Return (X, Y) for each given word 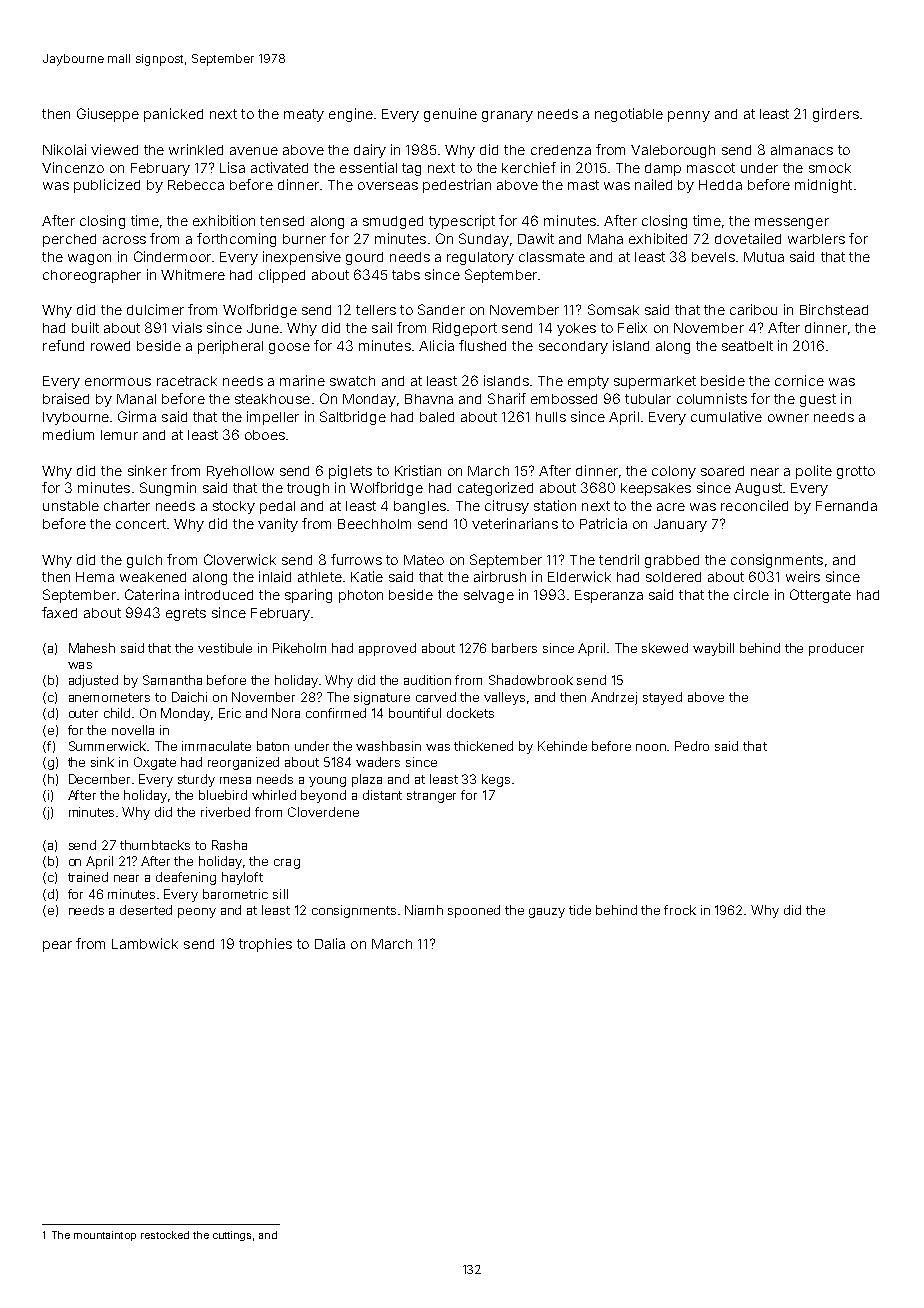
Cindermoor (172, 256)
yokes (576, 329)
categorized (495, 489)
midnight (823, 186)
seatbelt (747, 346)
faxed (59, 612)
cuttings (232, 1236)
